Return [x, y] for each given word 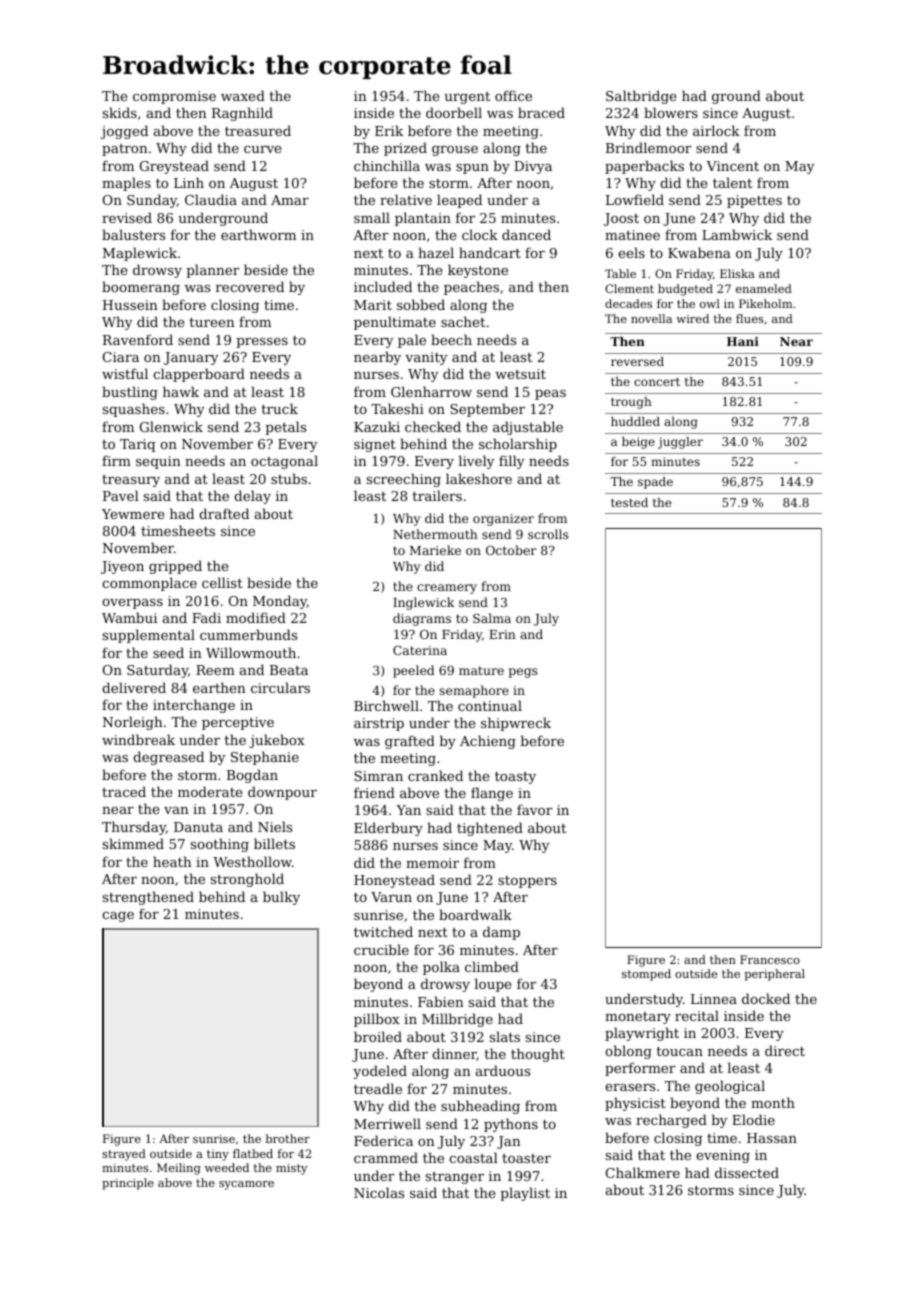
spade [655, 483]
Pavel [121, 495]
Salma [492, 618]
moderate [210, 791]
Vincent [732, 166]
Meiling [179, 1169]
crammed [386, 1157]
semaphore [474, 691]
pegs [523, 673]
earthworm [258, 234]
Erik [389, 130]
